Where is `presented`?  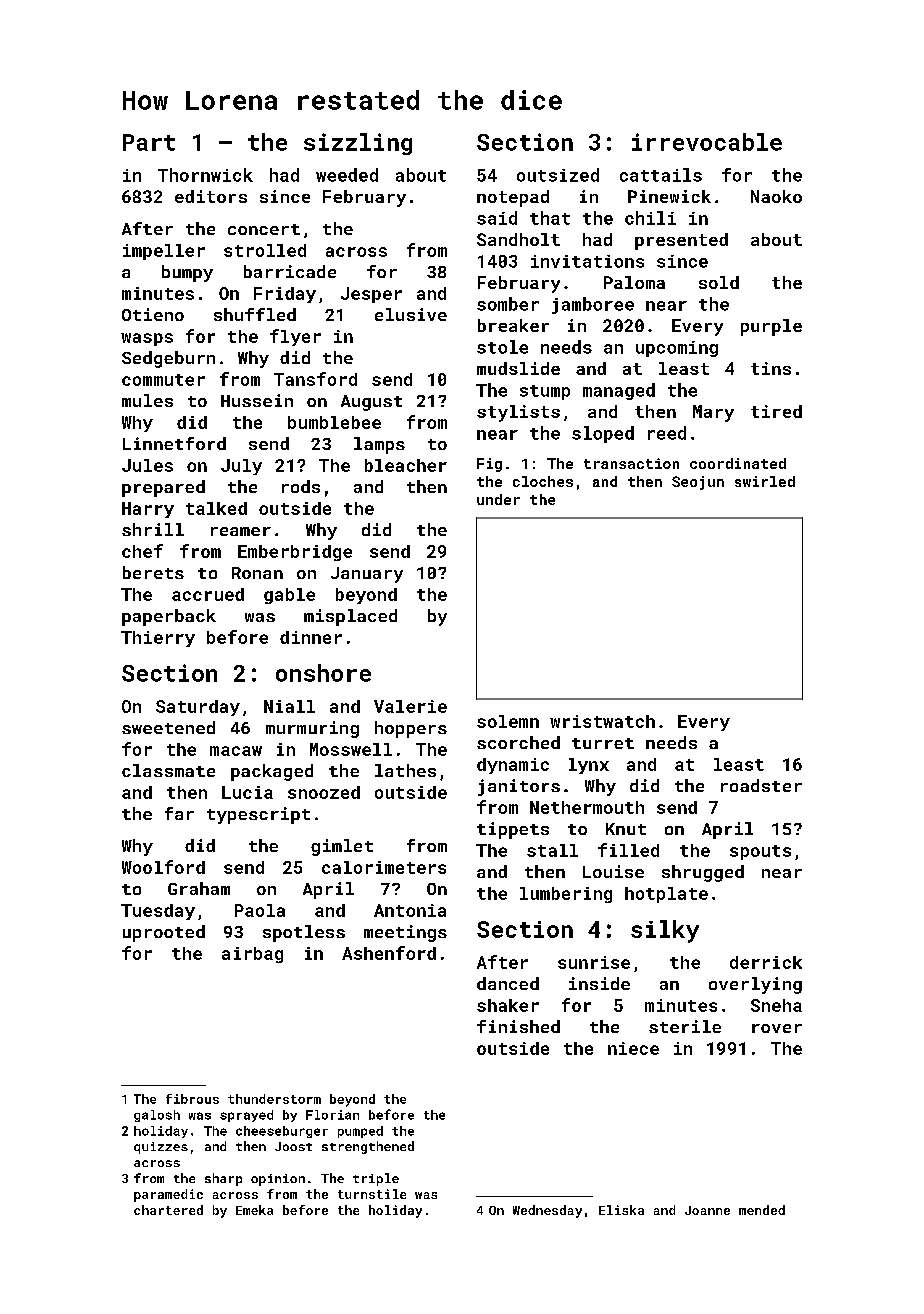 presented is located at coordinates (681, 241).
